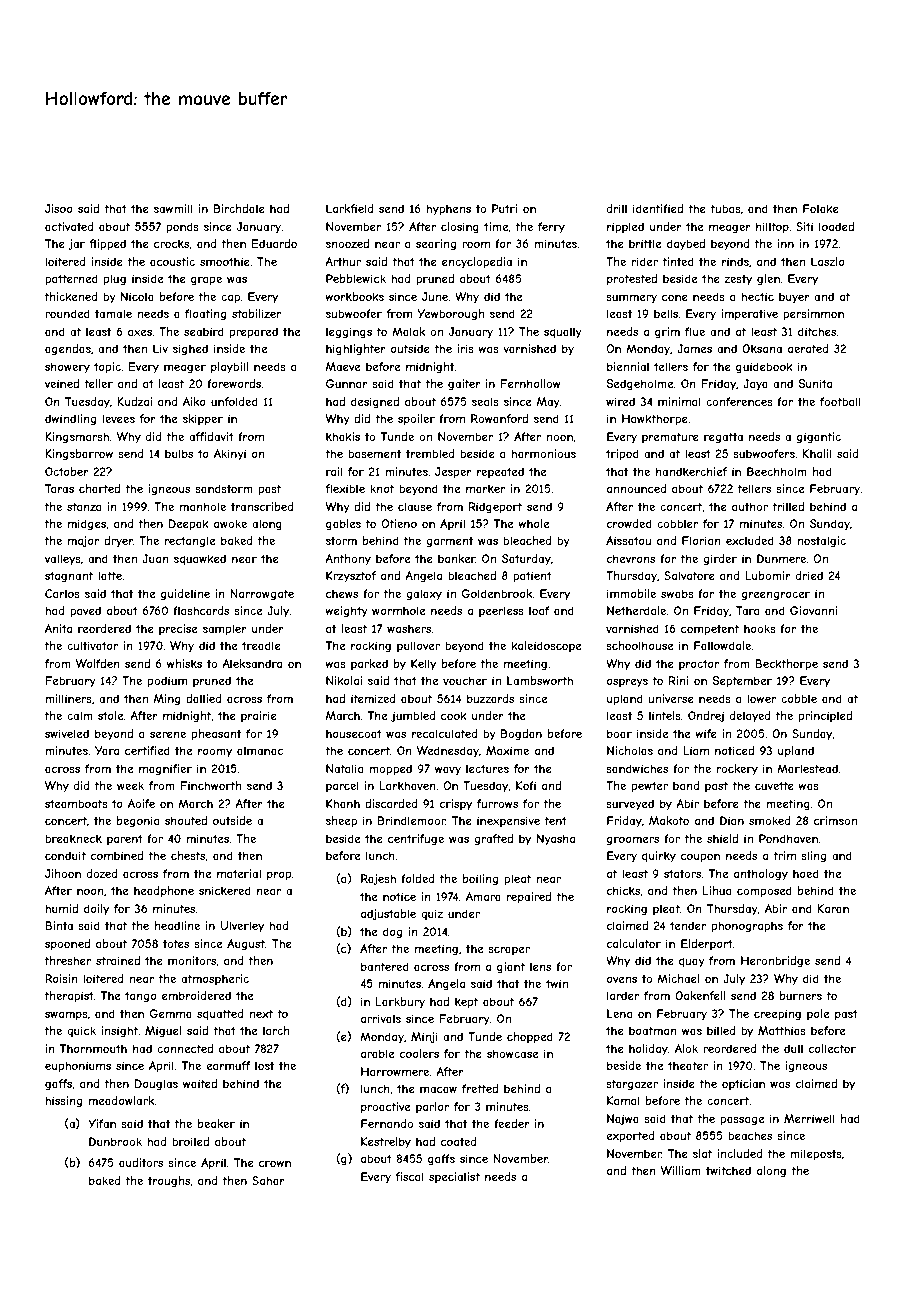  What do you see at coordinates (546, 646) in the screenshot?
I see `kaleidoscope` at bounding box center [546, 646].
